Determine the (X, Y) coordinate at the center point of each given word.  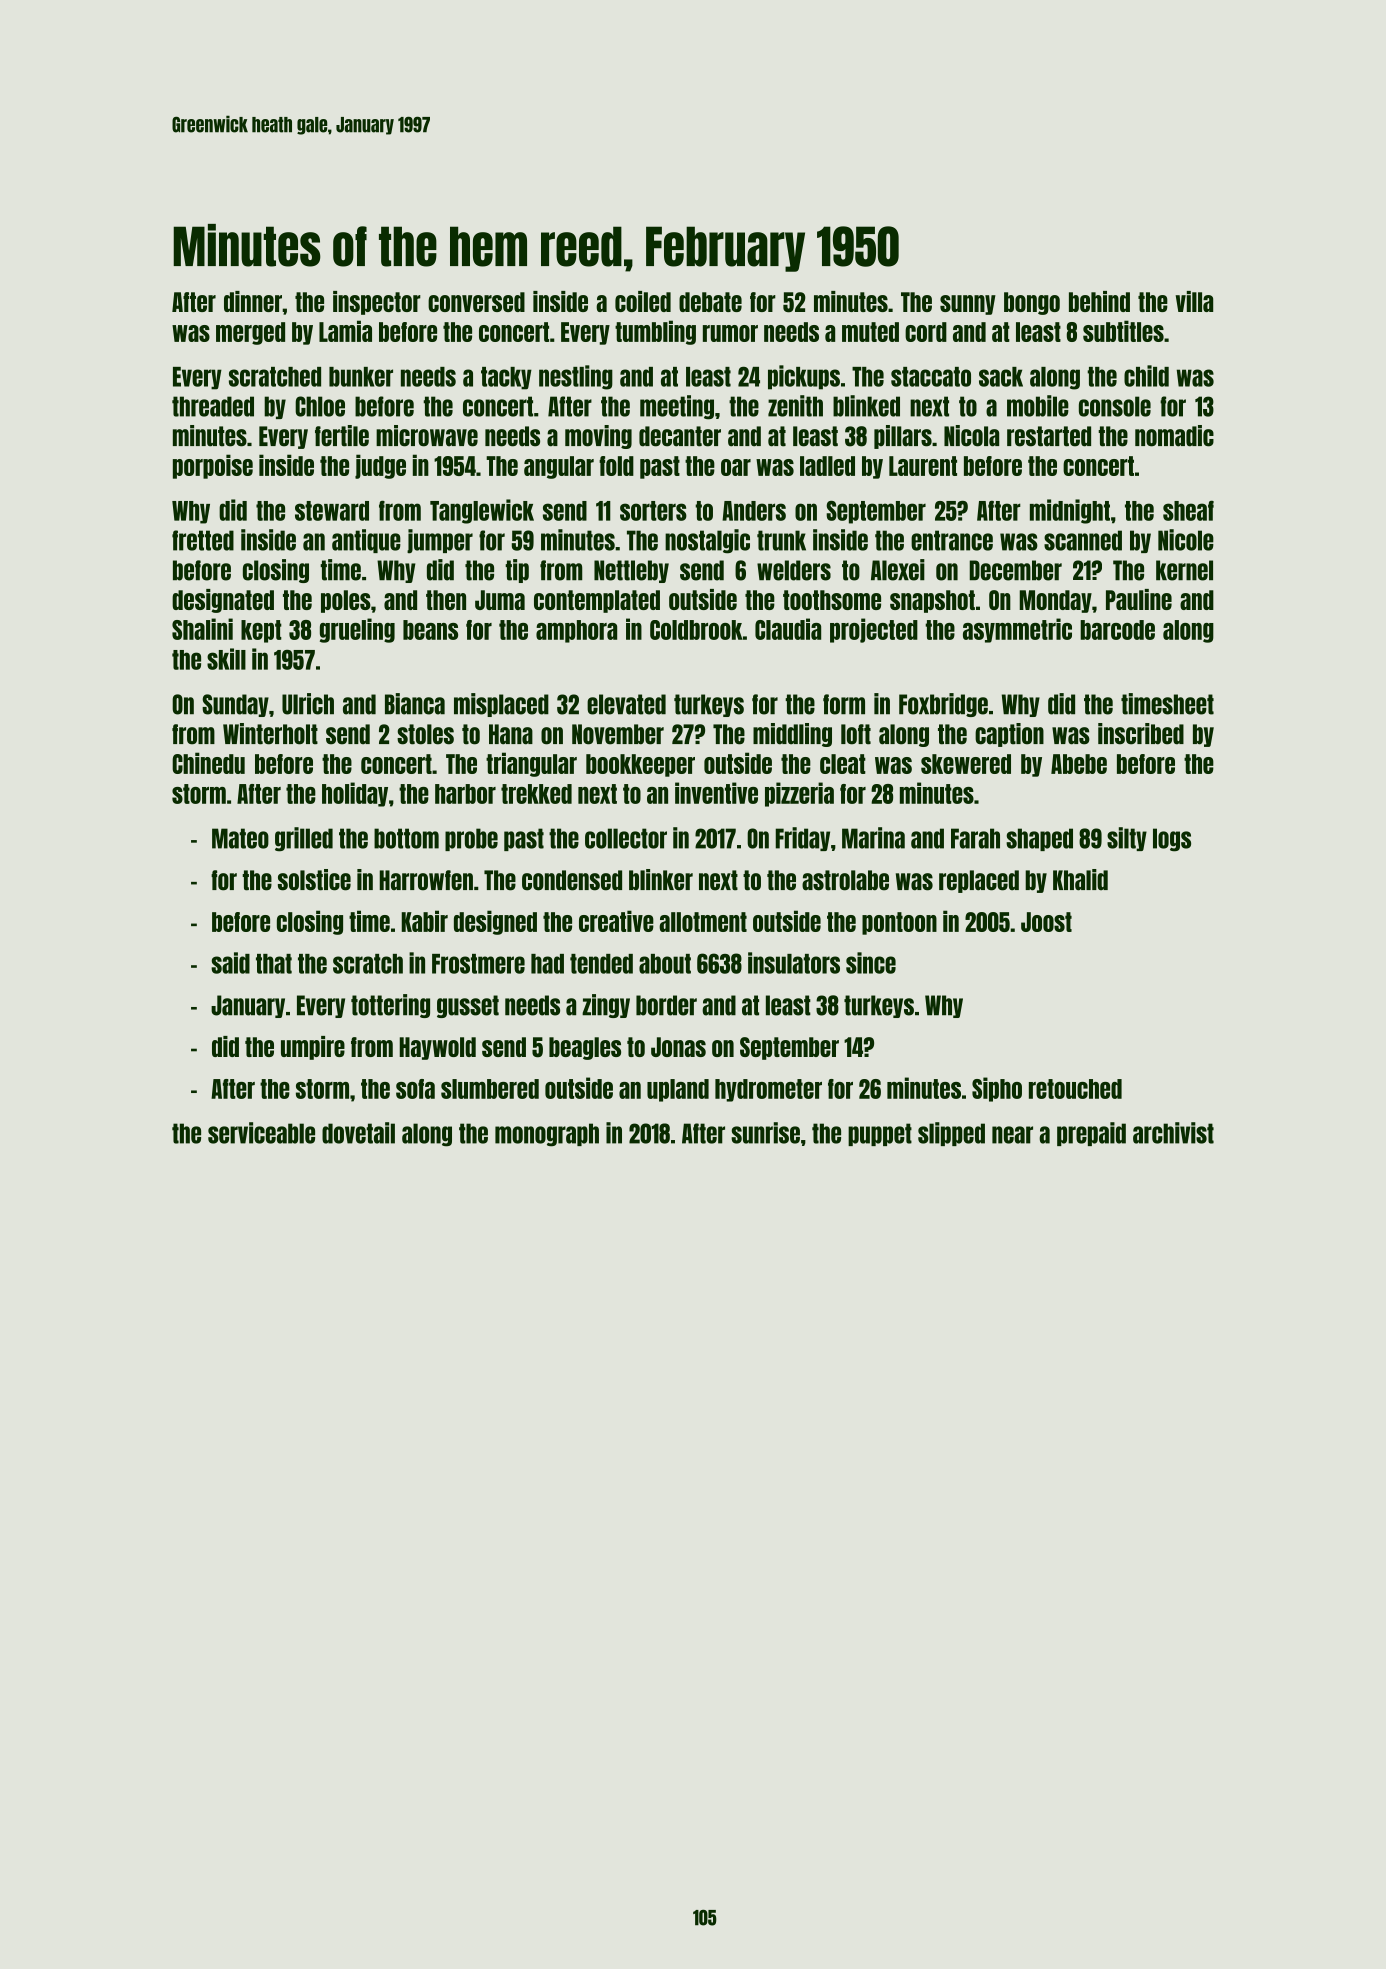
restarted (1049, 436)
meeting (677, 407)
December (1016, 570)
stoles (425, 734)
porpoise (213, 466)
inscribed (1141, 734)
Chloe (320, 406)
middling (792, 735)
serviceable (261, 1133)
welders (794, 570)
